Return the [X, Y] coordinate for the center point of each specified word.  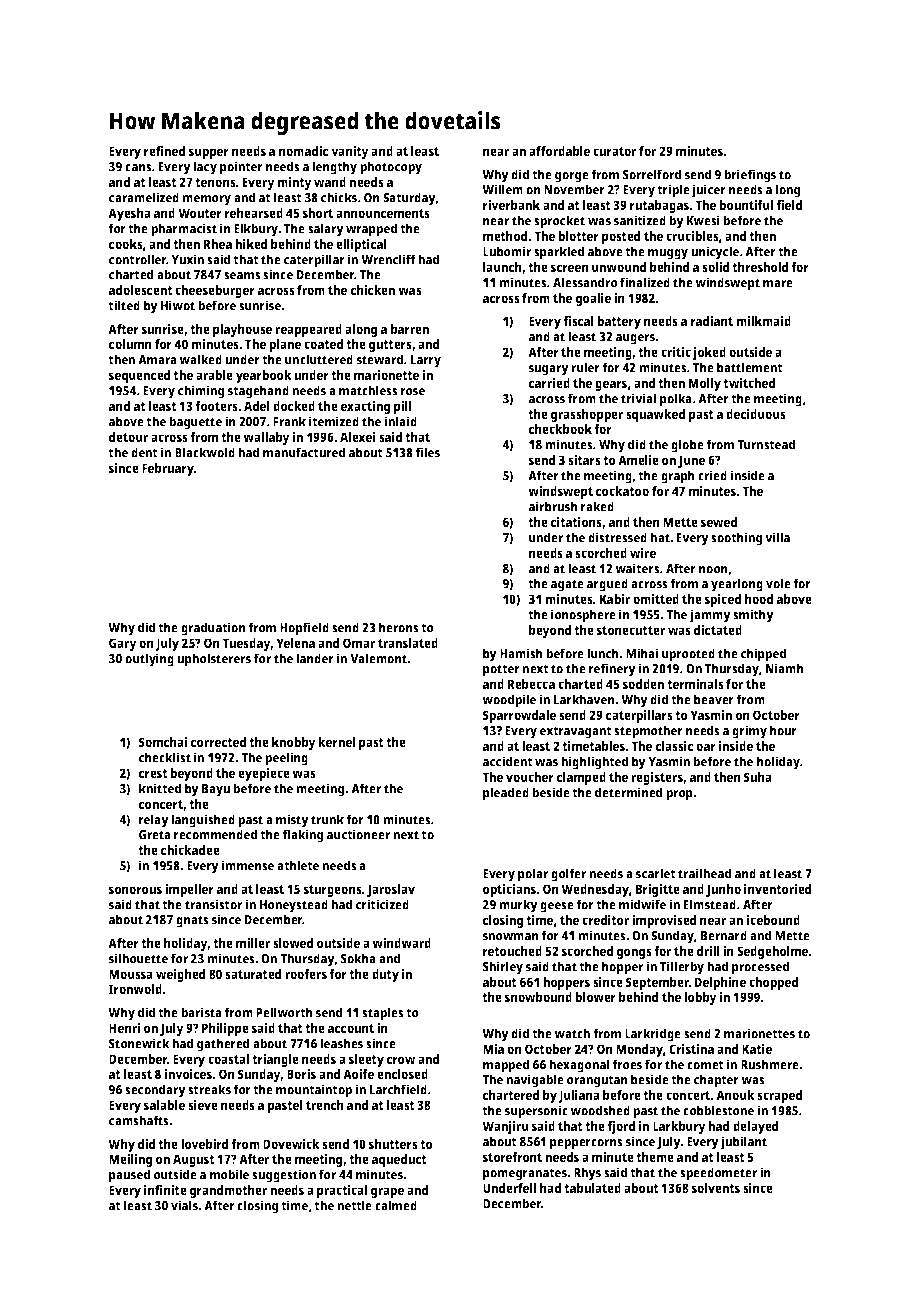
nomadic [304, 151]
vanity [350, 152]
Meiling [130, 1160]
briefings [750, 176]
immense [248, 865]
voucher [530, 777]
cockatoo [622, 491]
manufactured [304, 452]
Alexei [358, 437]
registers [657, 778]
